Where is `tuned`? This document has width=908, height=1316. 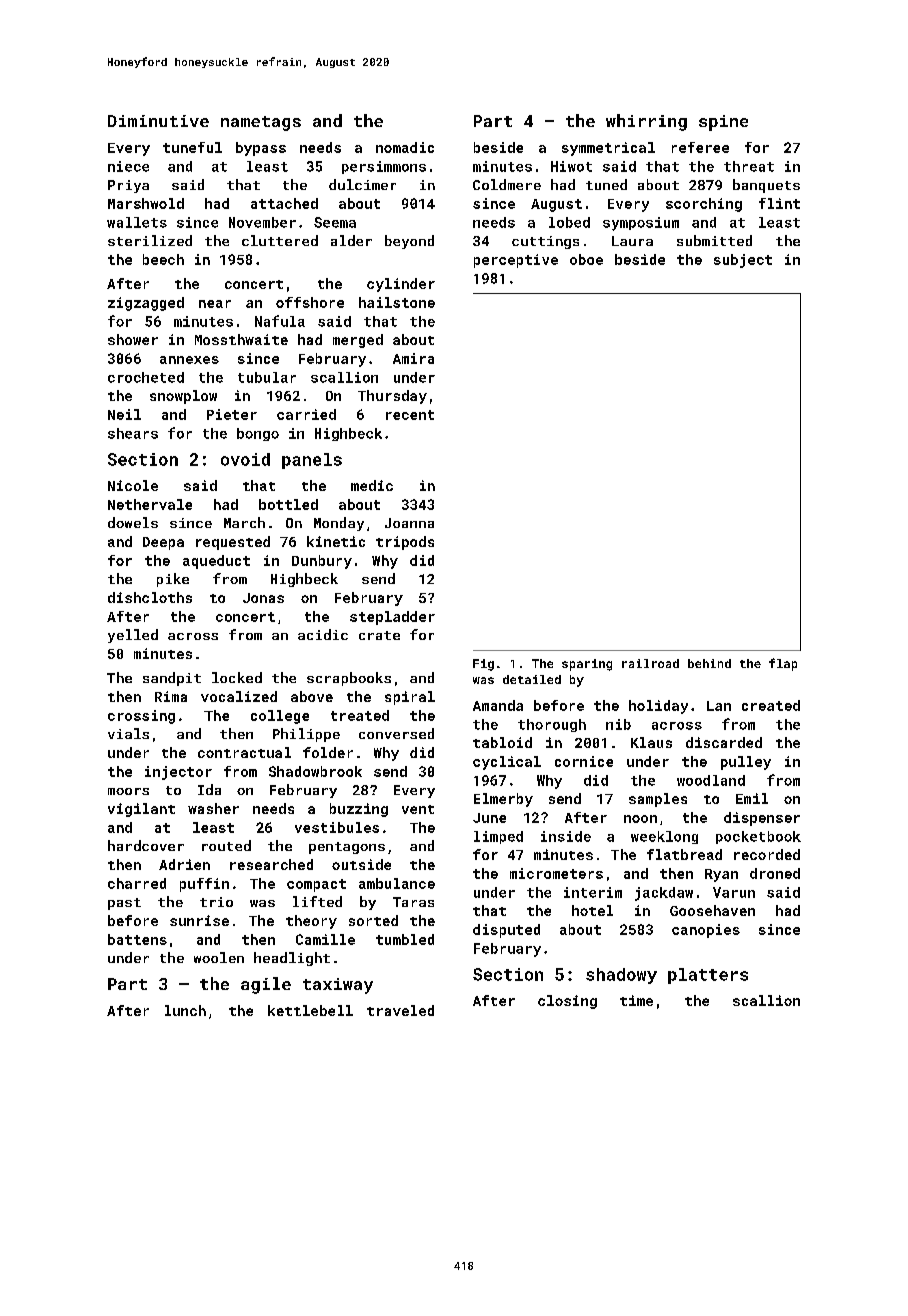 tuned is located at coordinates (606, 184).
